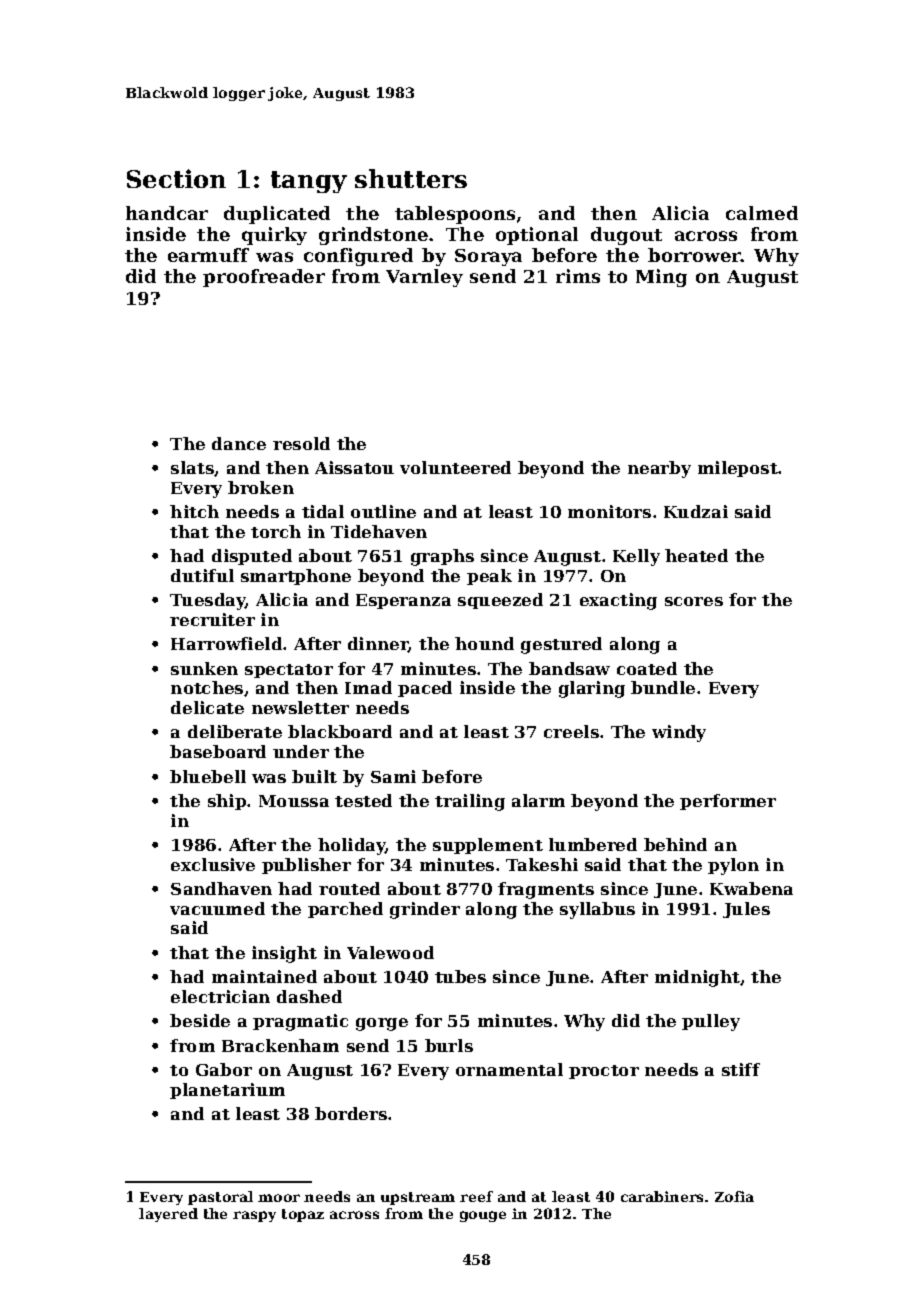 Image resolution: width=924 pixels, height=1311 pixels. I want to click on proofreader, so click(264, 278).
